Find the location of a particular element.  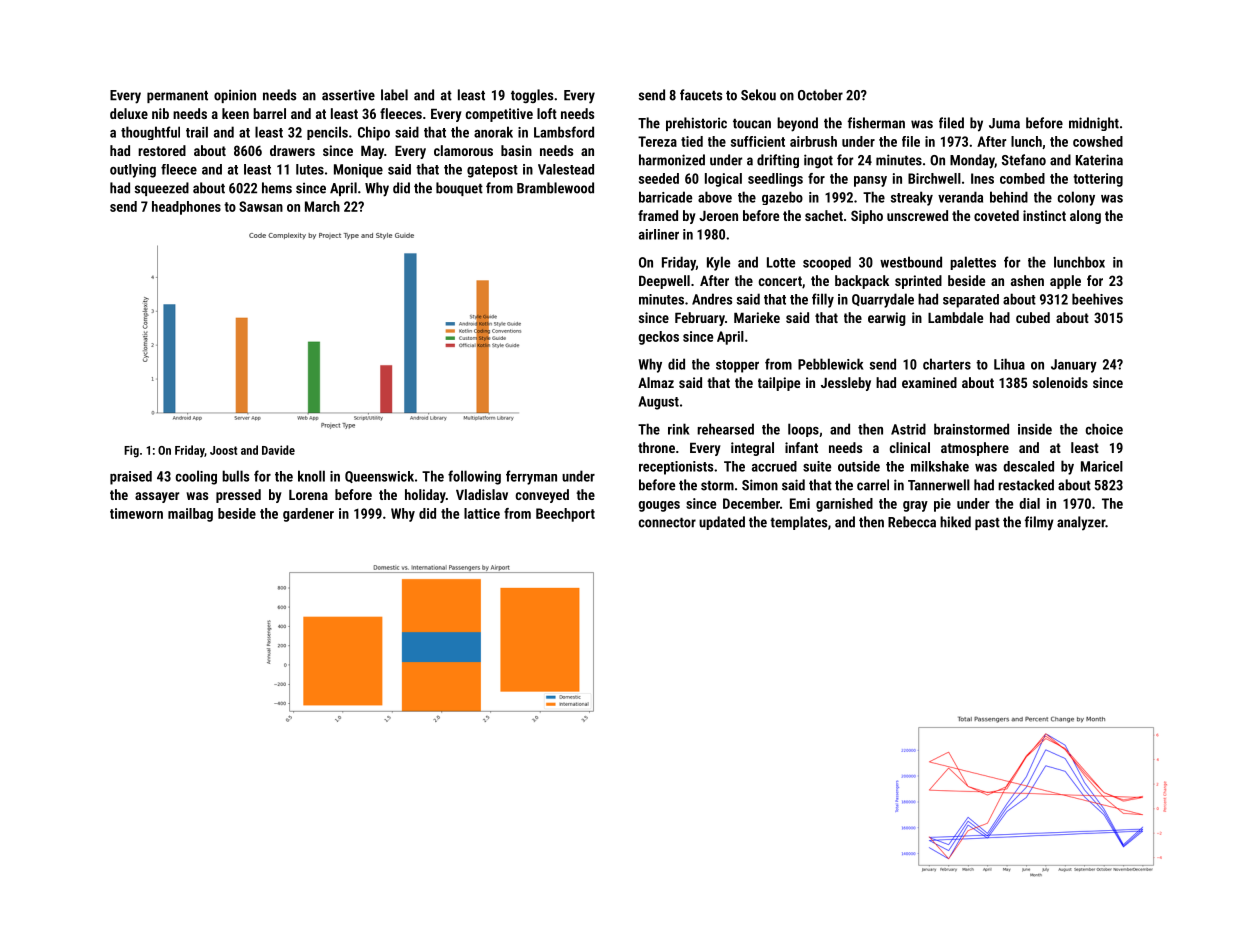

examined is located at coordinates (929, 382).
